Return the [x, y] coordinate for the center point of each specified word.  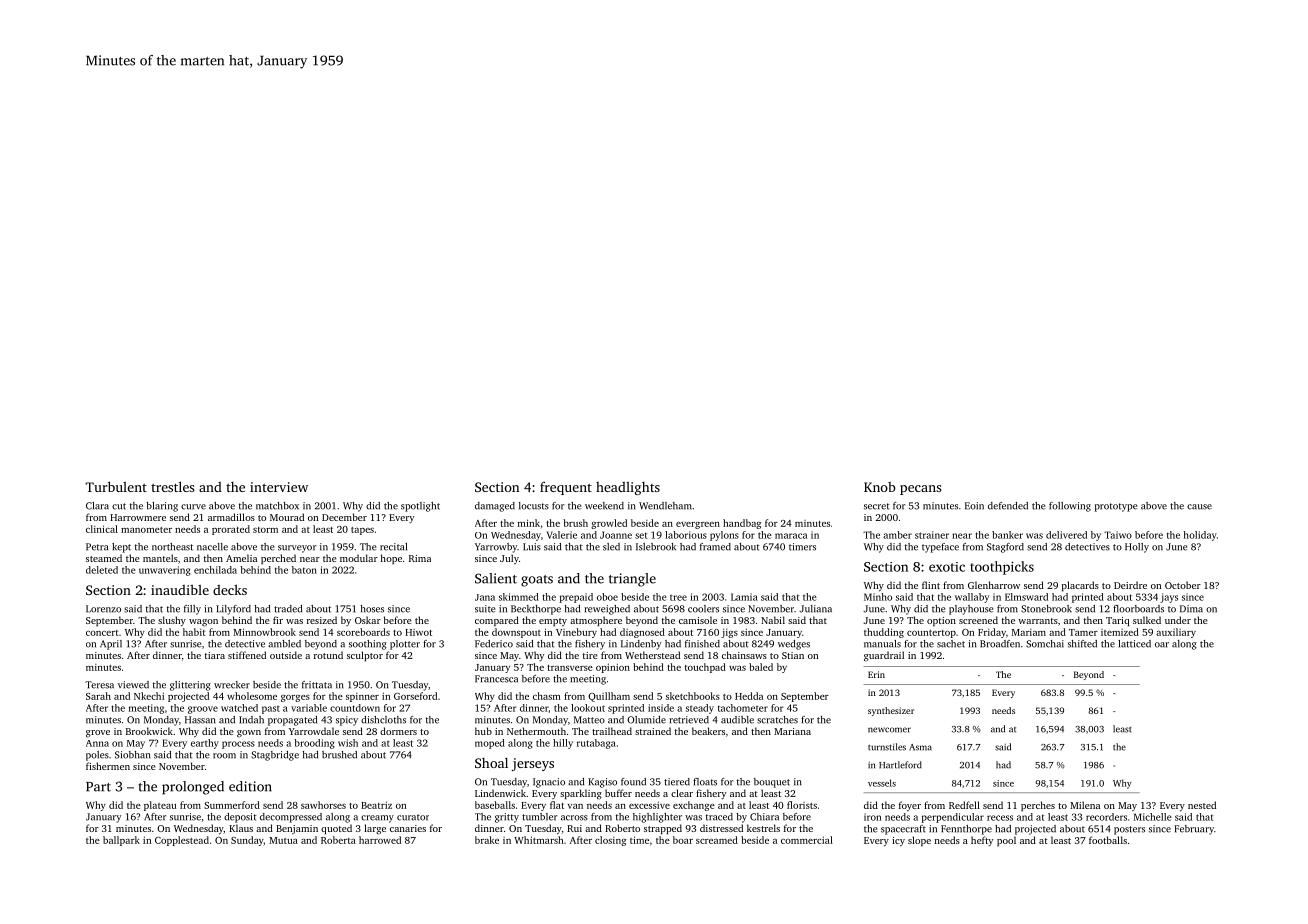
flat [557, 805]
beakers [708, 731]
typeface [940, 548]
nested [1202, 805]
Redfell [964, 805]
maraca [791, 536]
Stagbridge [275, 756]
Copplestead [182, 841]
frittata [317, 685]
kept [121, 548]
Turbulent [116, 486]
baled [761, 667]
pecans [920, 490]
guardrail [884, 656]
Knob [880, 487]
